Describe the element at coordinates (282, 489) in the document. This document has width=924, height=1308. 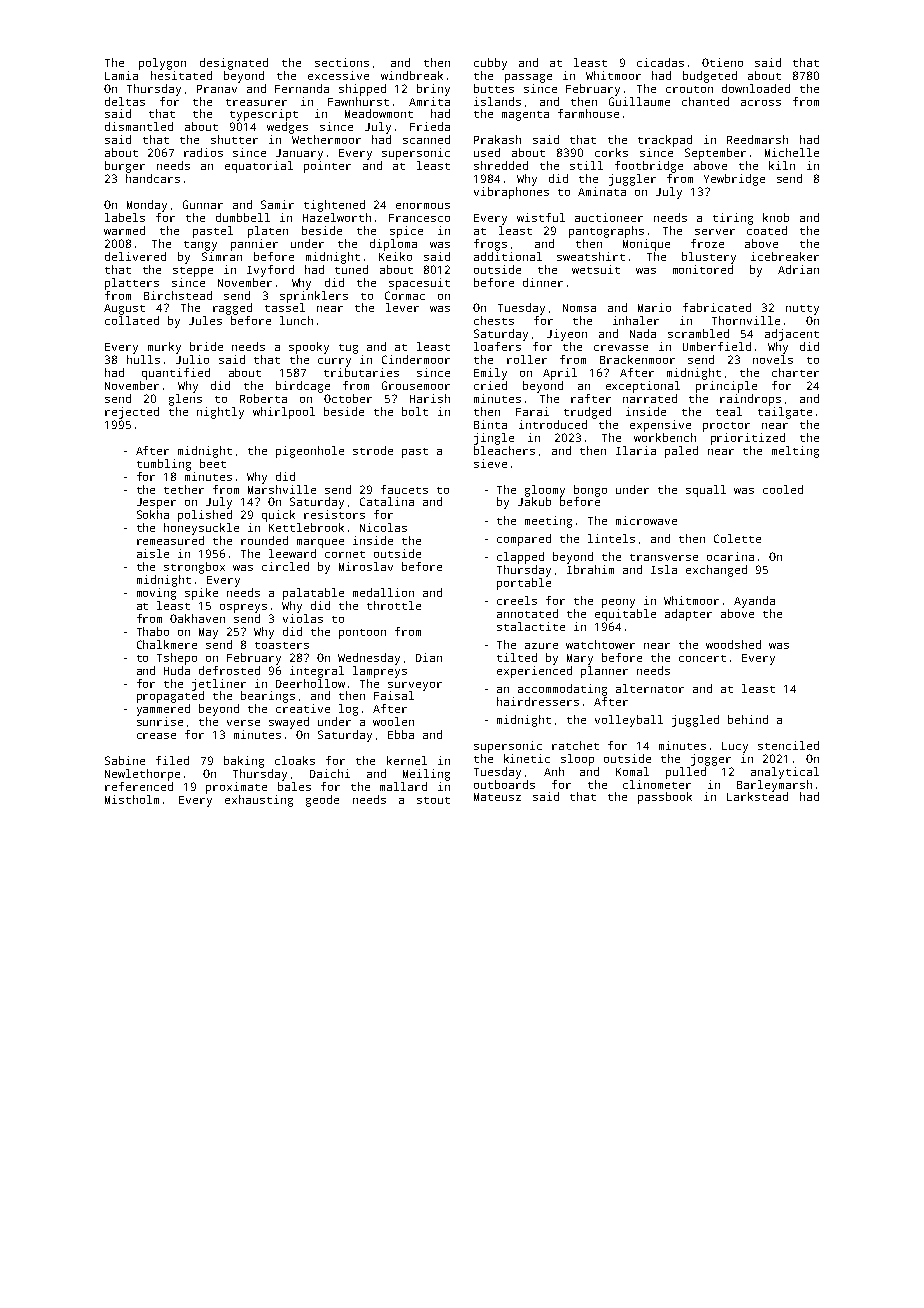
I see `Marshville` at that location.
